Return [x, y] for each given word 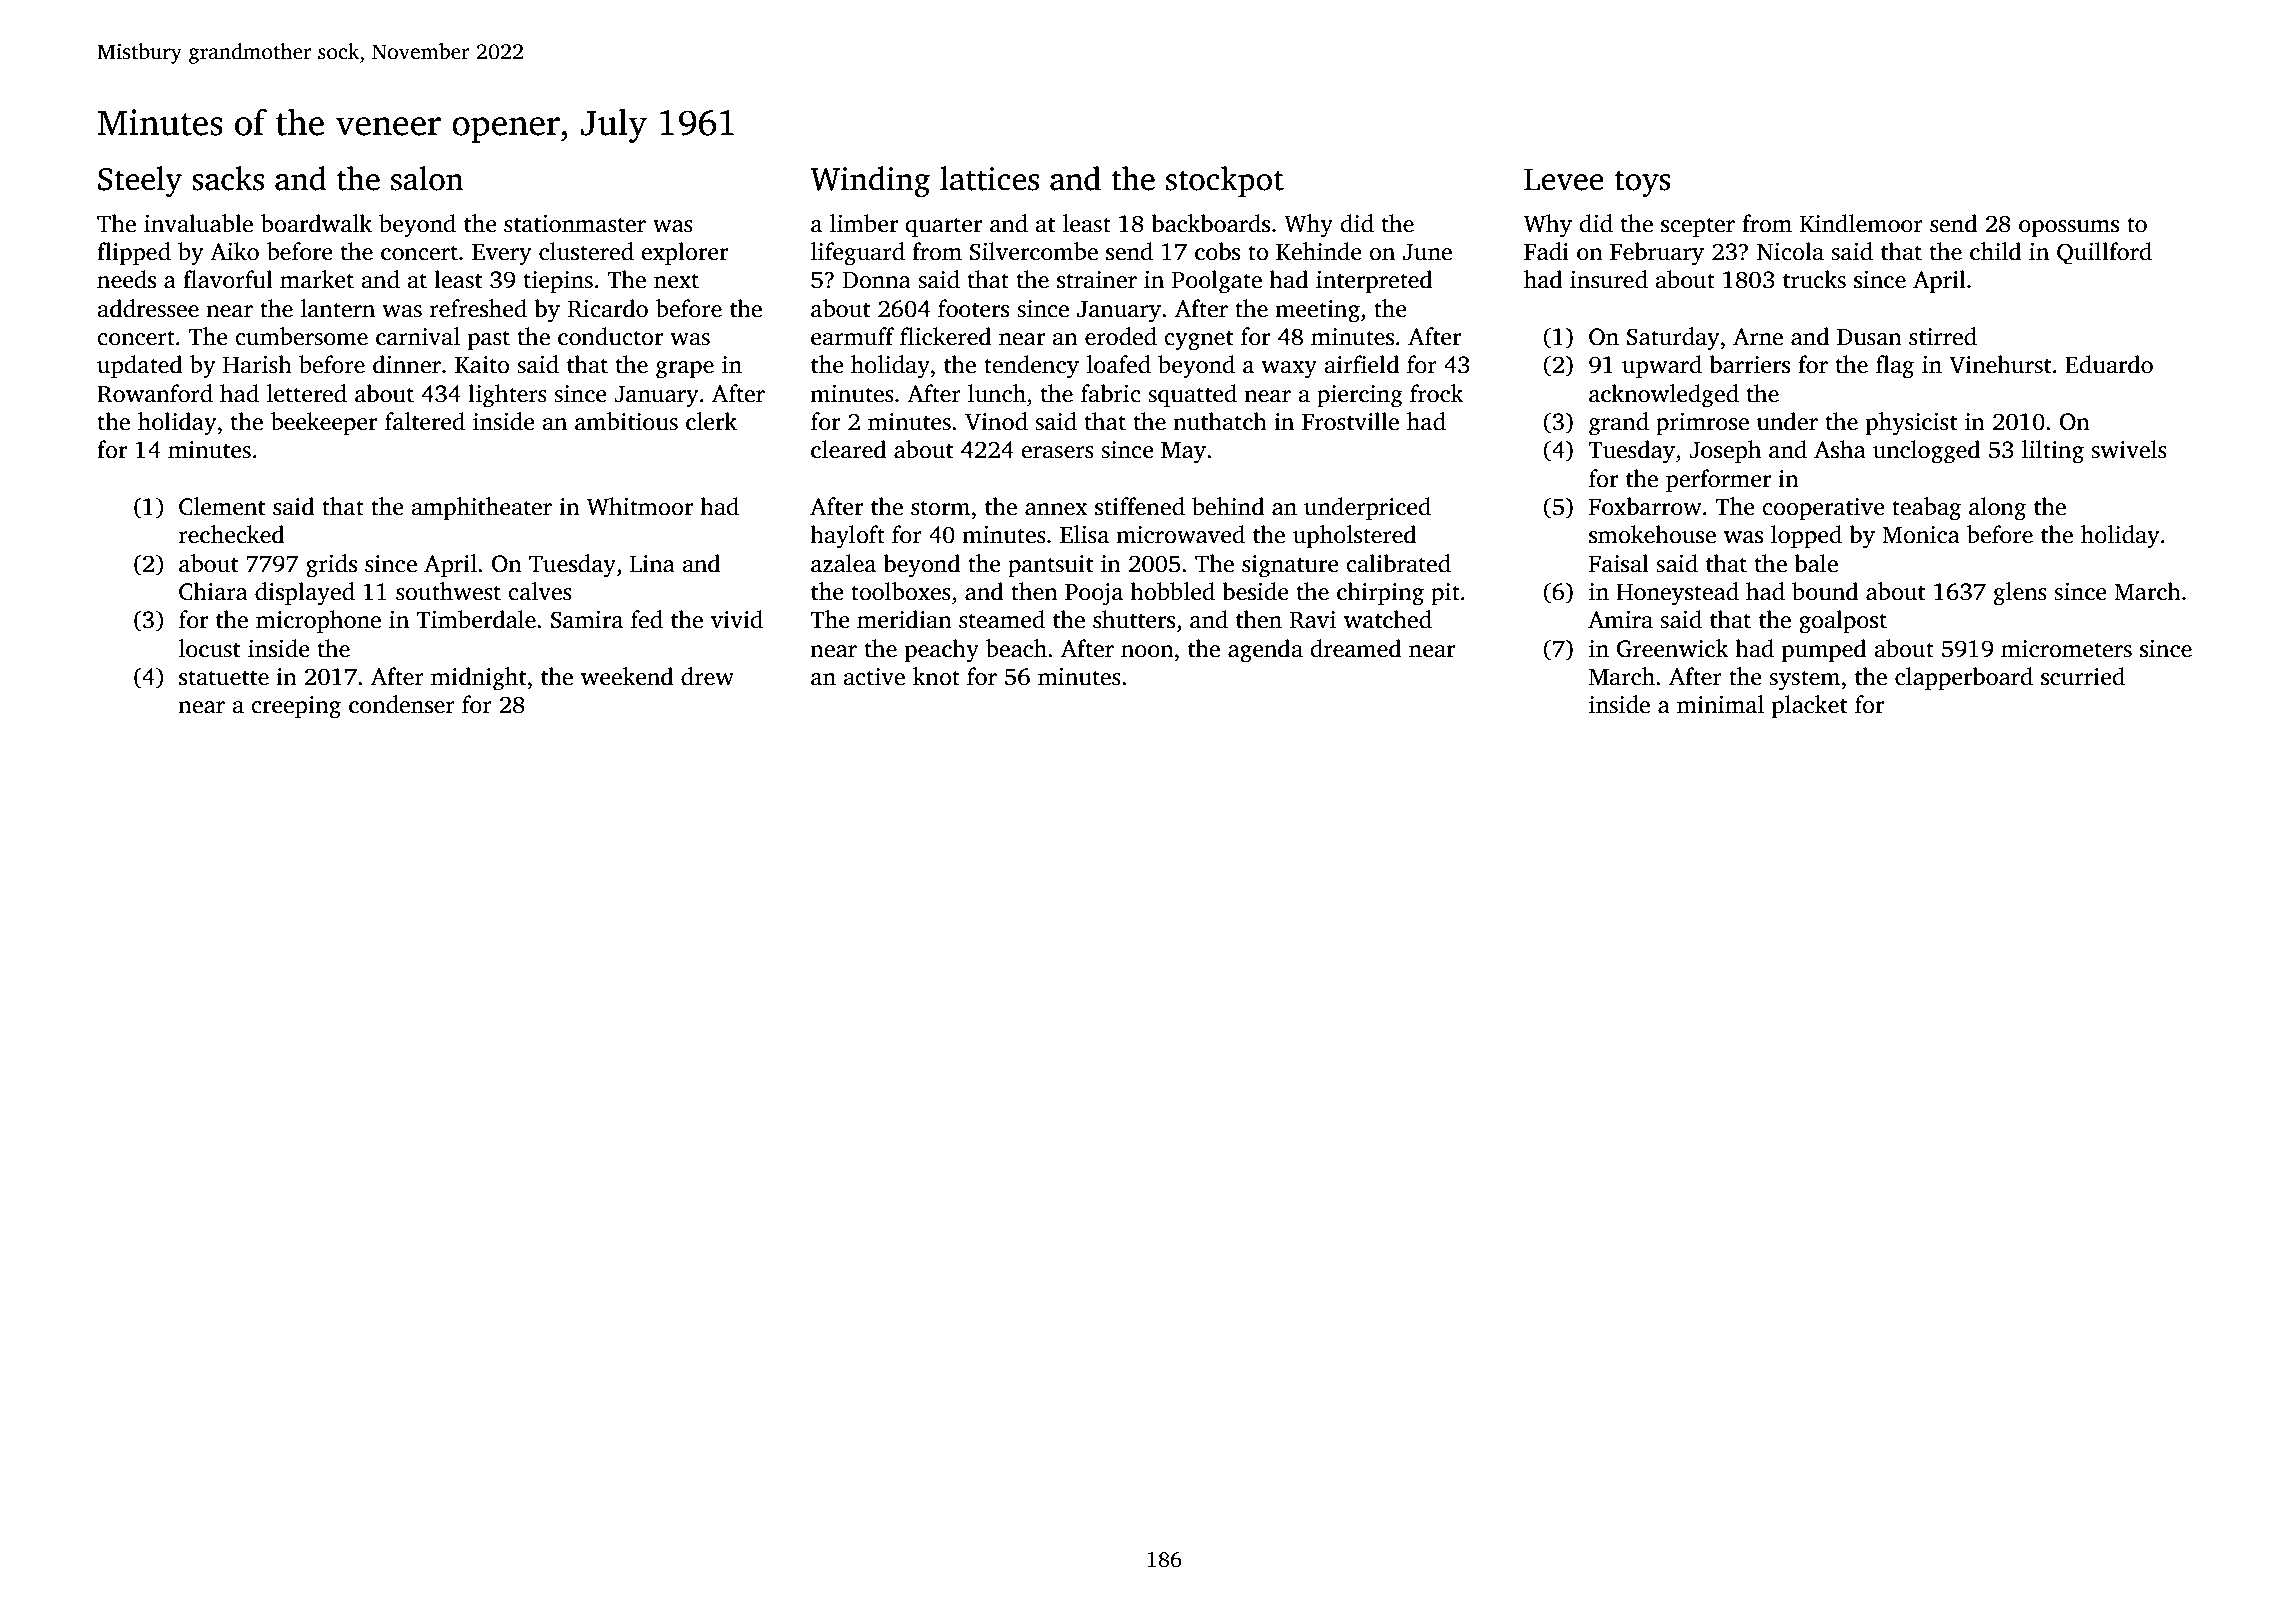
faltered [425, 421]
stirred [1943, 336]
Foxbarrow [1645, 506]
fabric [1111, 393]
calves [540, 591]
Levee [1564, 179]
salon [427, 178]
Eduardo [2109, 364]
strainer [1097, 280]
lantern [338, 308]
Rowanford [155, 393]
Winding [870, 181]
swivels [2129, 449]
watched [1388, 619]
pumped [1824, 650]
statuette [224, 678]
